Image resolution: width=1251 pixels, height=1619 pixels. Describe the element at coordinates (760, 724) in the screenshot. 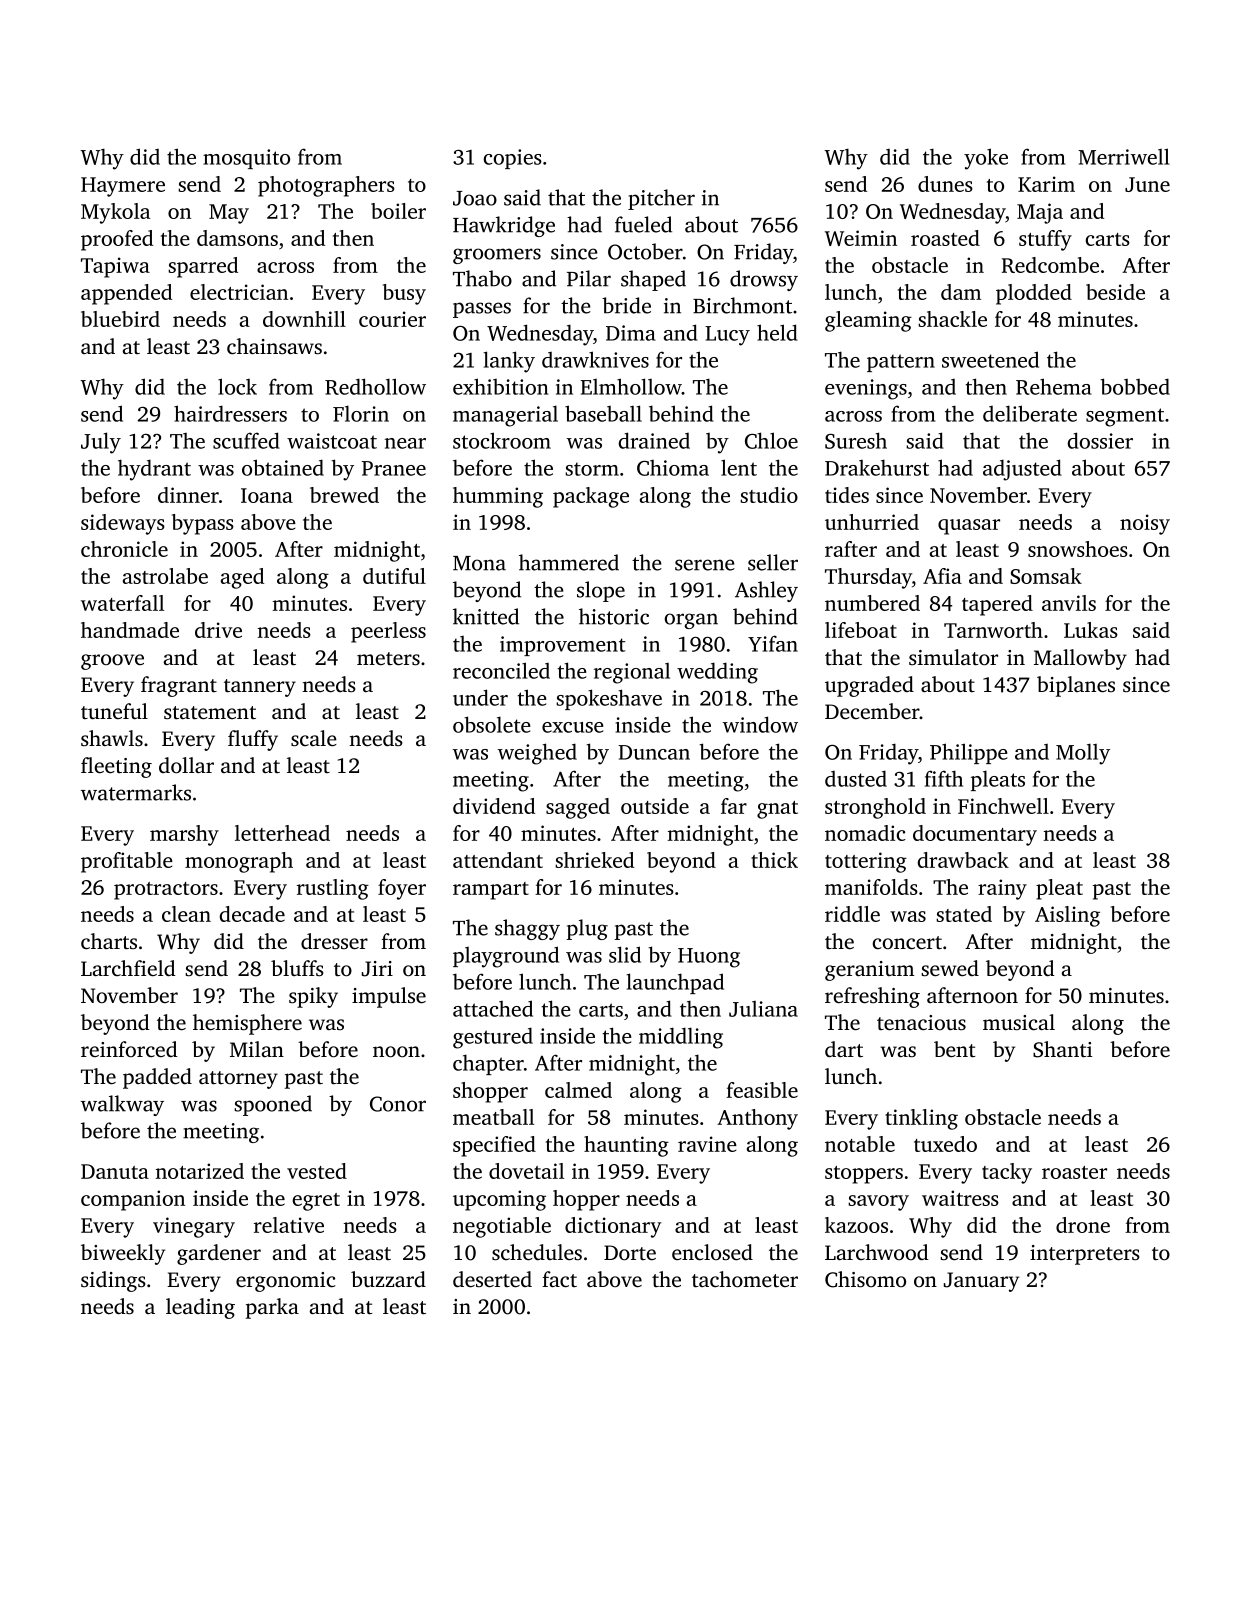

I see `window` at that location.
